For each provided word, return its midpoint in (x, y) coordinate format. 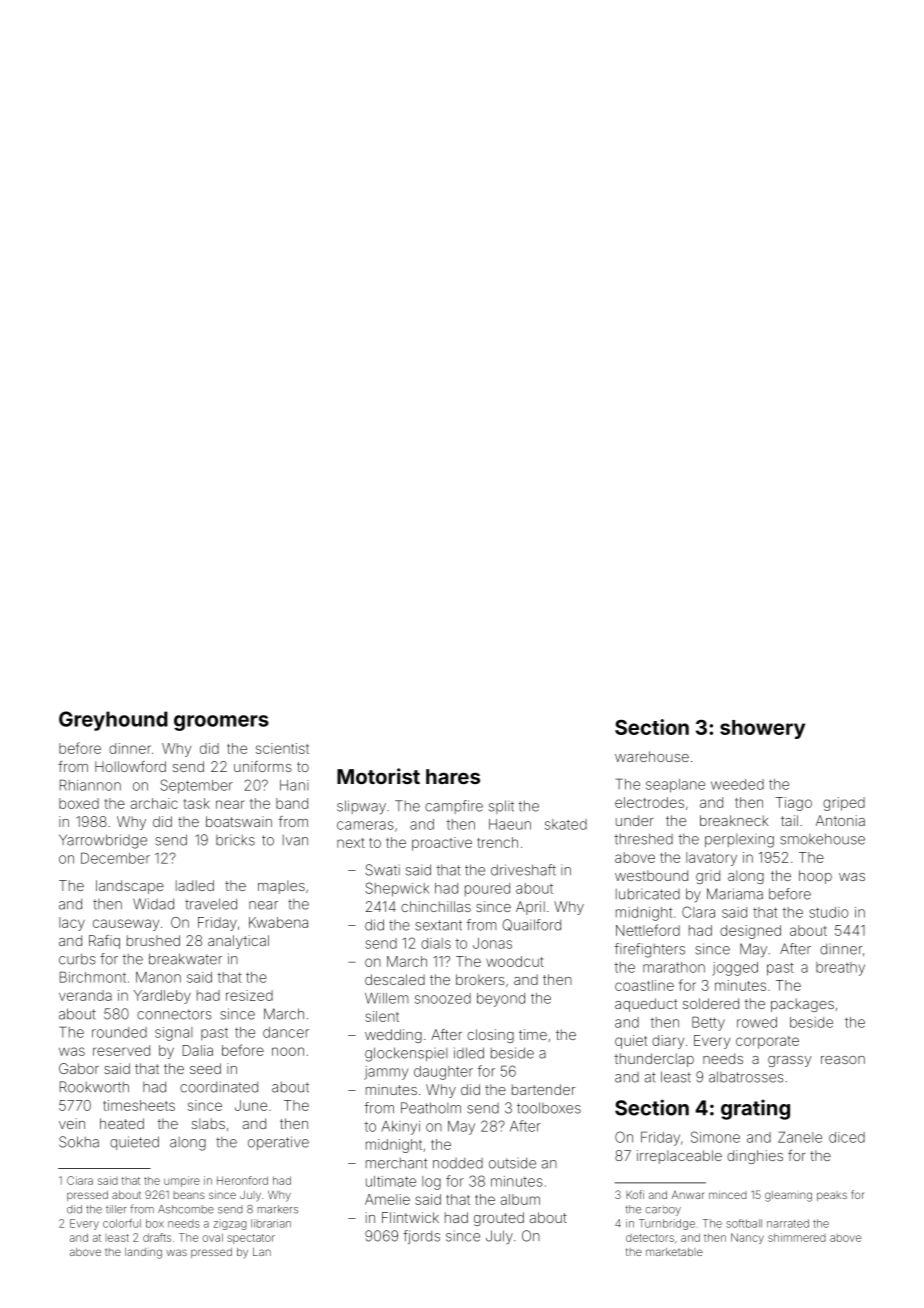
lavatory (711, 859)
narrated (788, 1223)
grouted (499, 1219)
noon (288, 1051)
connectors (174, 1014)
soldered (711, 1003)
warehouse (652, 756)
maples (281, 887)
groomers (221, 723)
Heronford (242, 1180)
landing (143, 1253)
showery (762, 729)
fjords (421, 1237)
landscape (130, 887)
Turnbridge (667, 1224)
